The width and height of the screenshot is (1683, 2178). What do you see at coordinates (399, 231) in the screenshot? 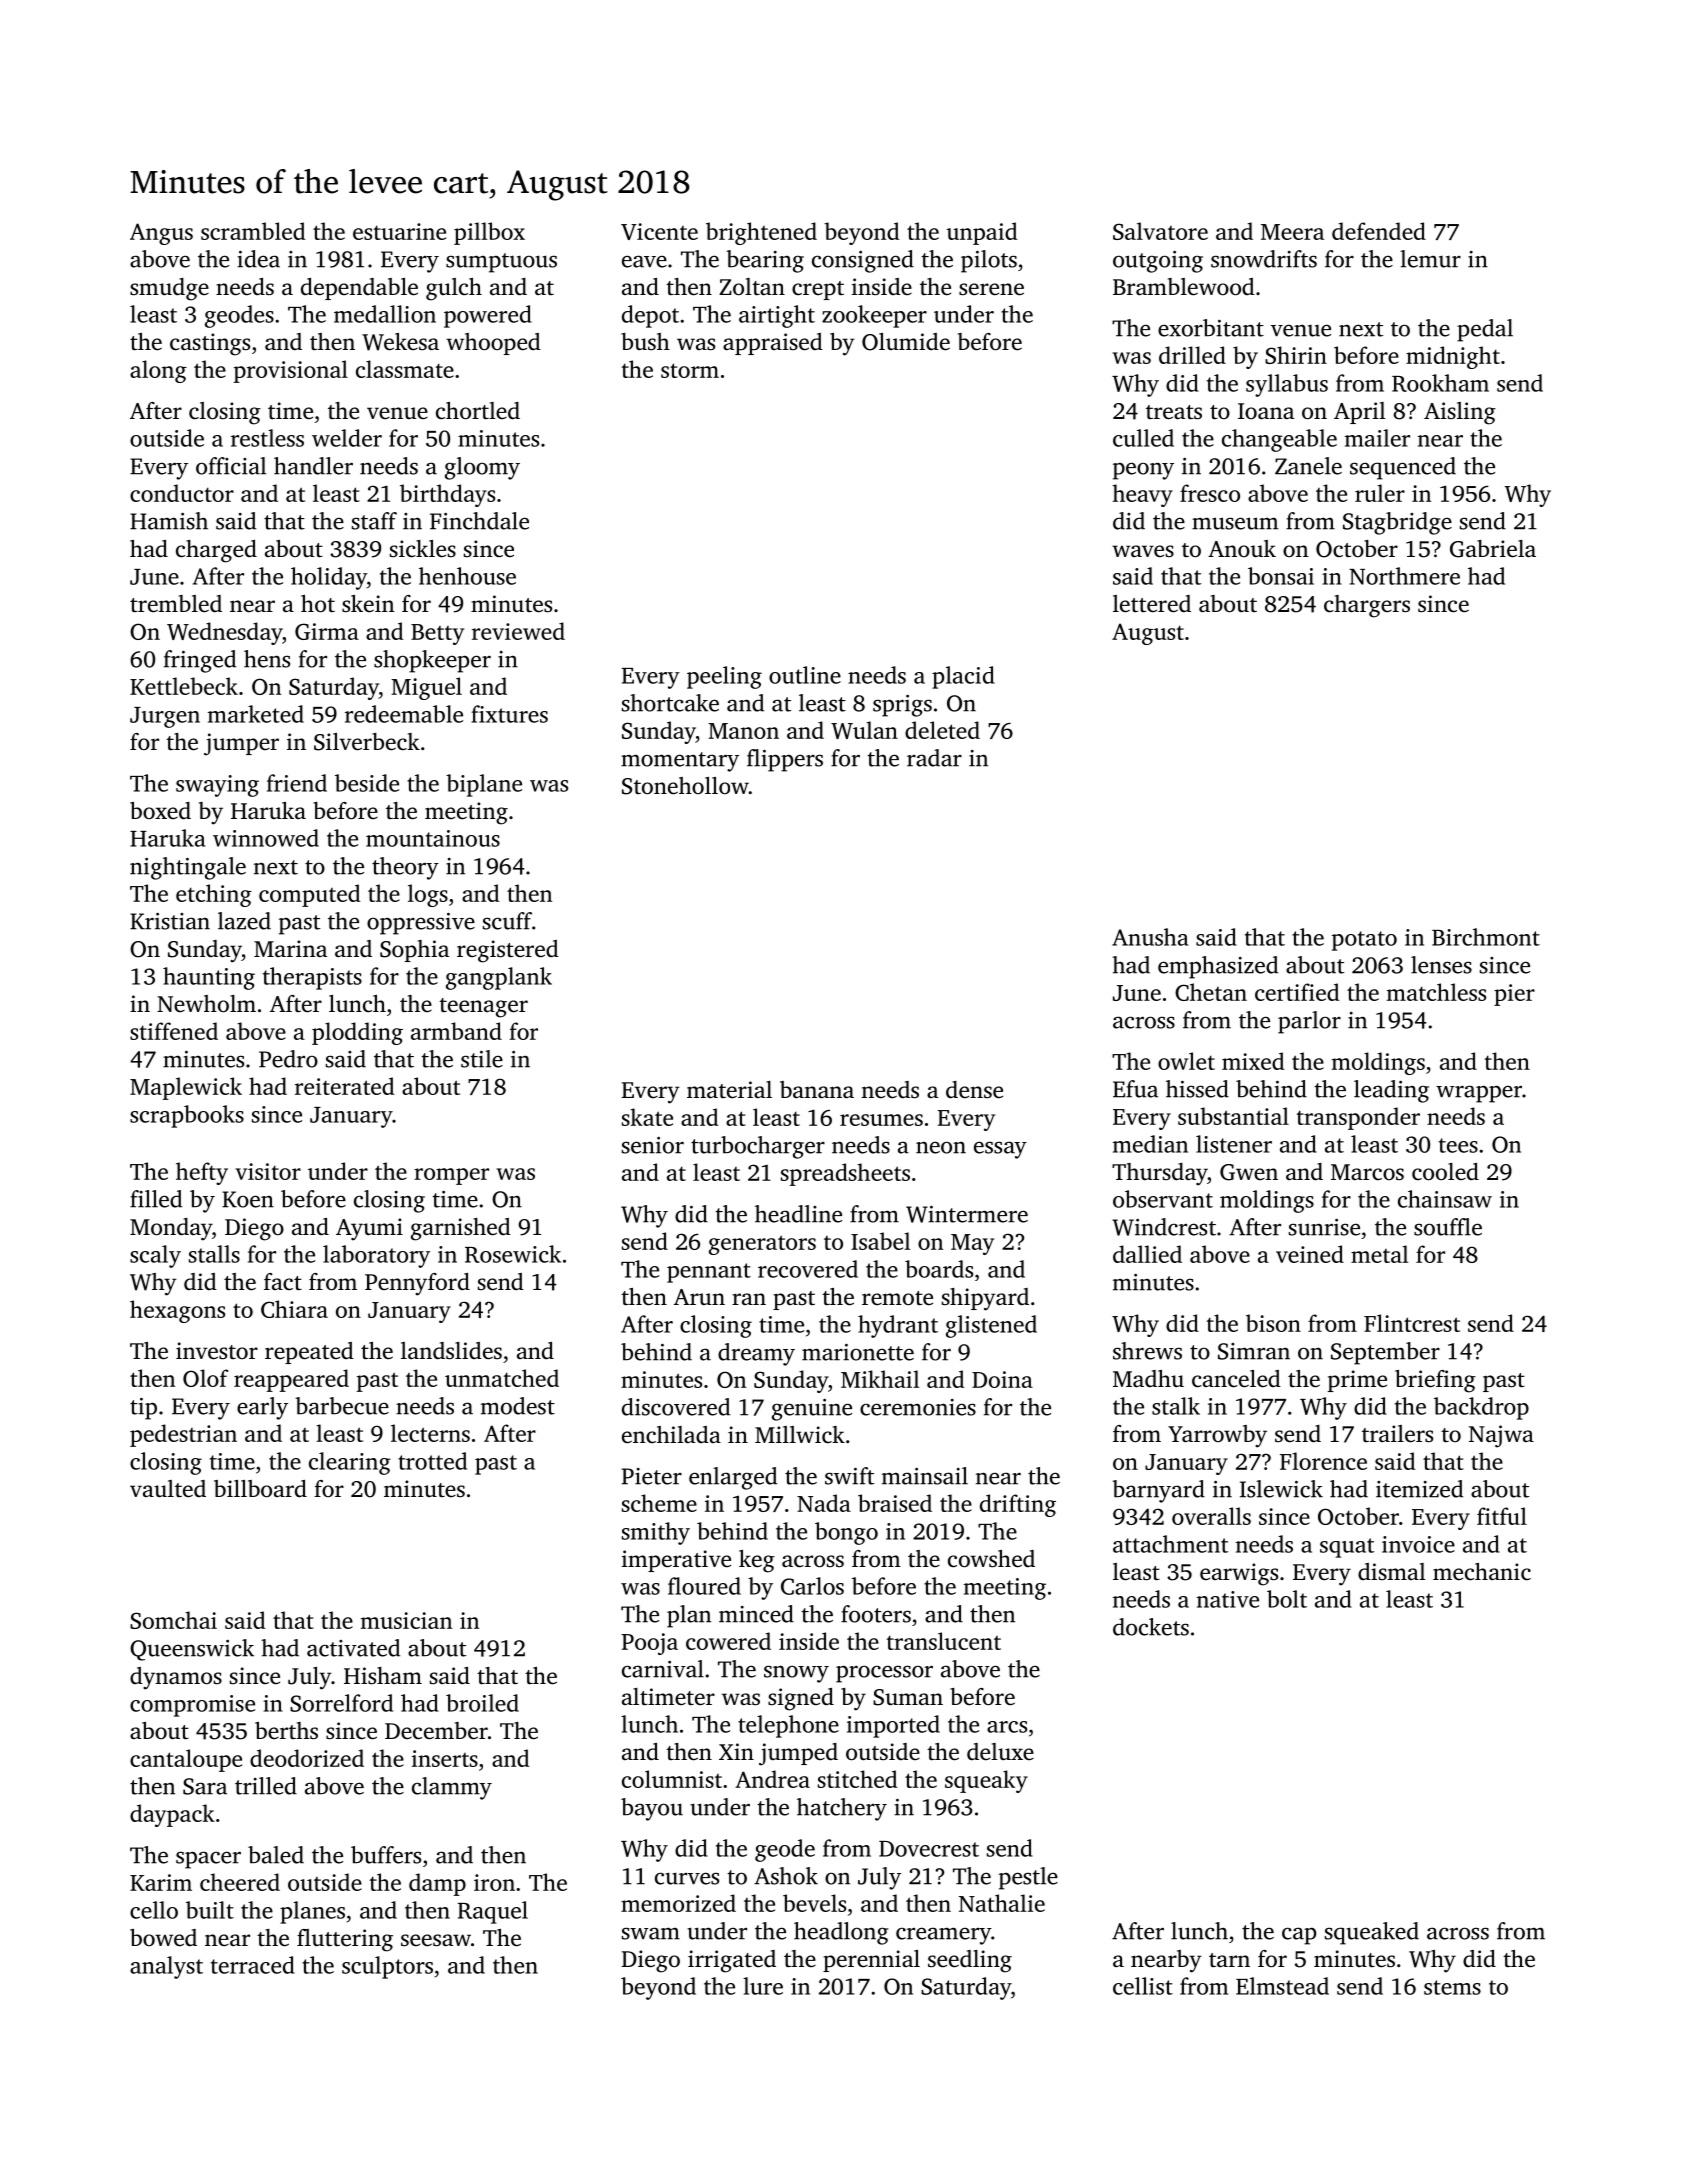
I see `estuarine` at bounding box center [399, 231].
